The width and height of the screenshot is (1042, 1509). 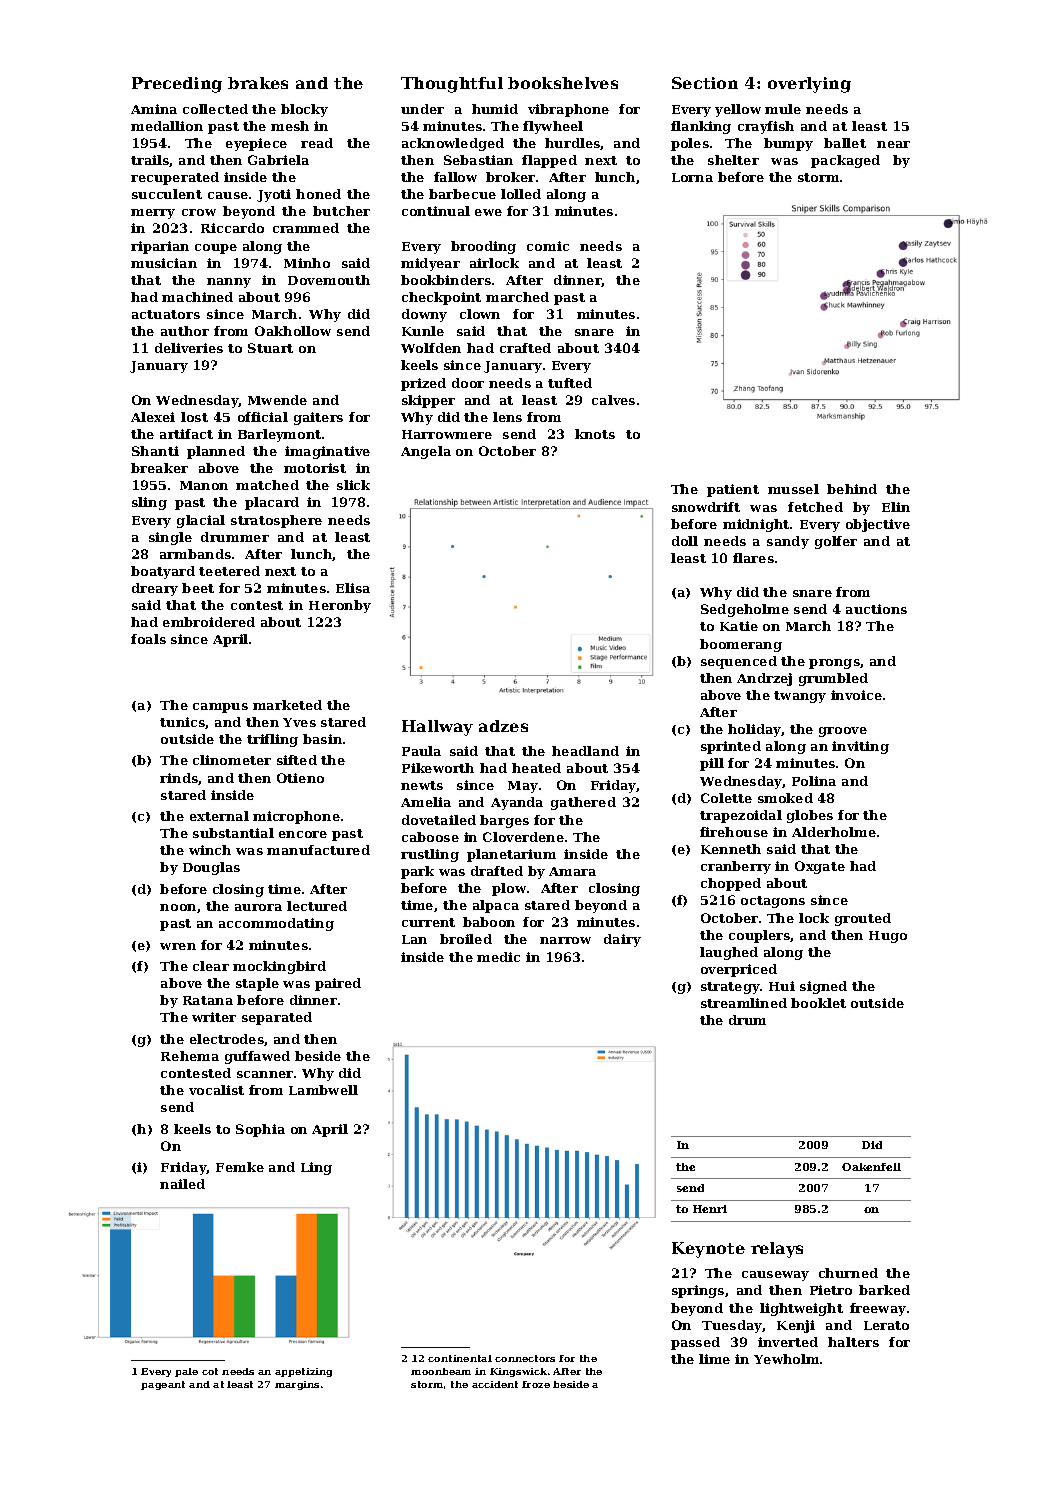 What do you see at coordinates (871, 1167) in the screenshot?
I see `Oakenfell` at bounding box center [871, 1167].
